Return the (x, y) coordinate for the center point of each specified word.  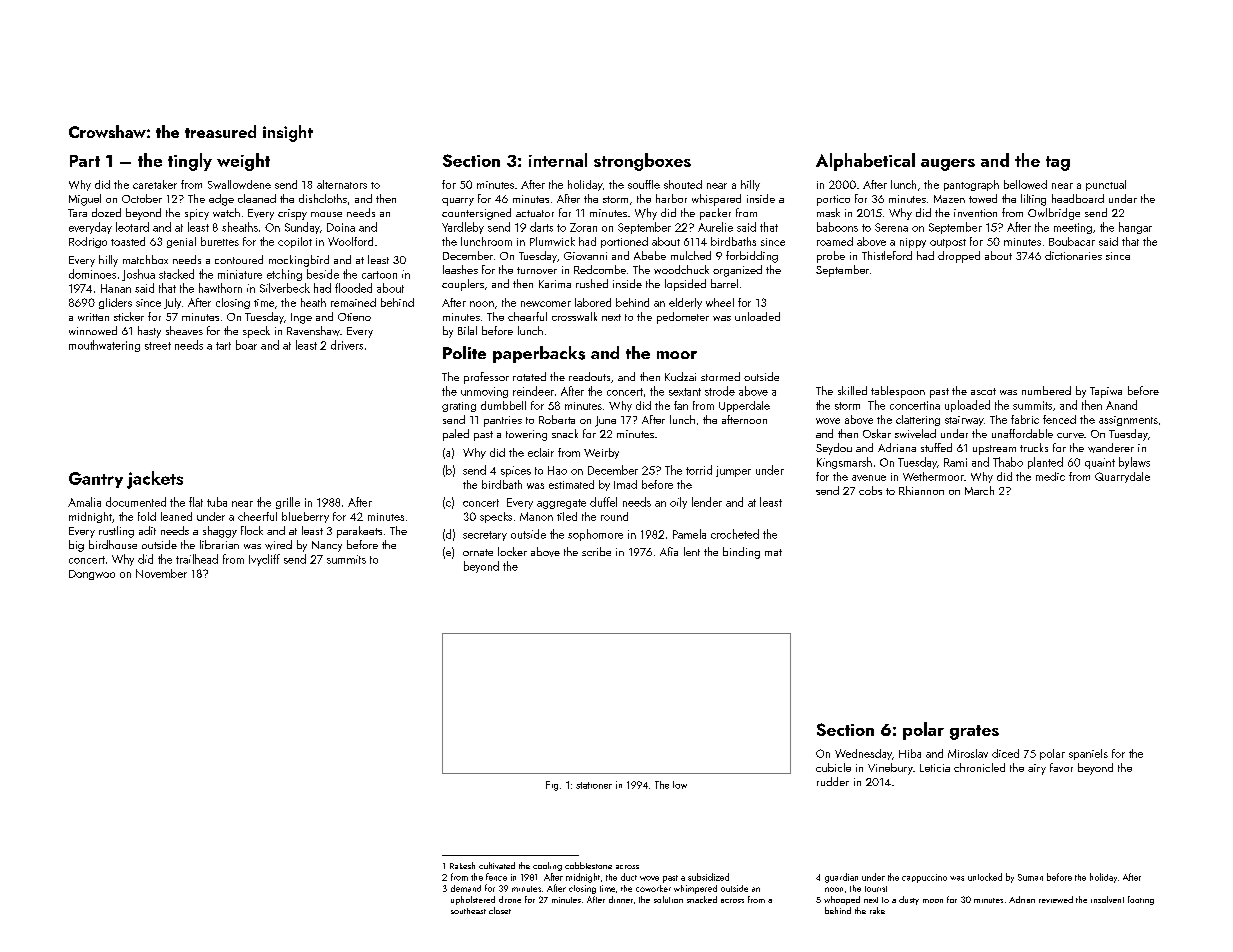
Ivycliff (264, 560)
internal (558, 160)
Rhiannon (921, 490)
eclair (541, 452)
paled (456, 435)
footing (1141, 900)
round (614, 516)
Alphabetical (865, 162)
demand (466, 888)
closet (500, 910)
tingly (190, 162)
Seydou (834, 449)
